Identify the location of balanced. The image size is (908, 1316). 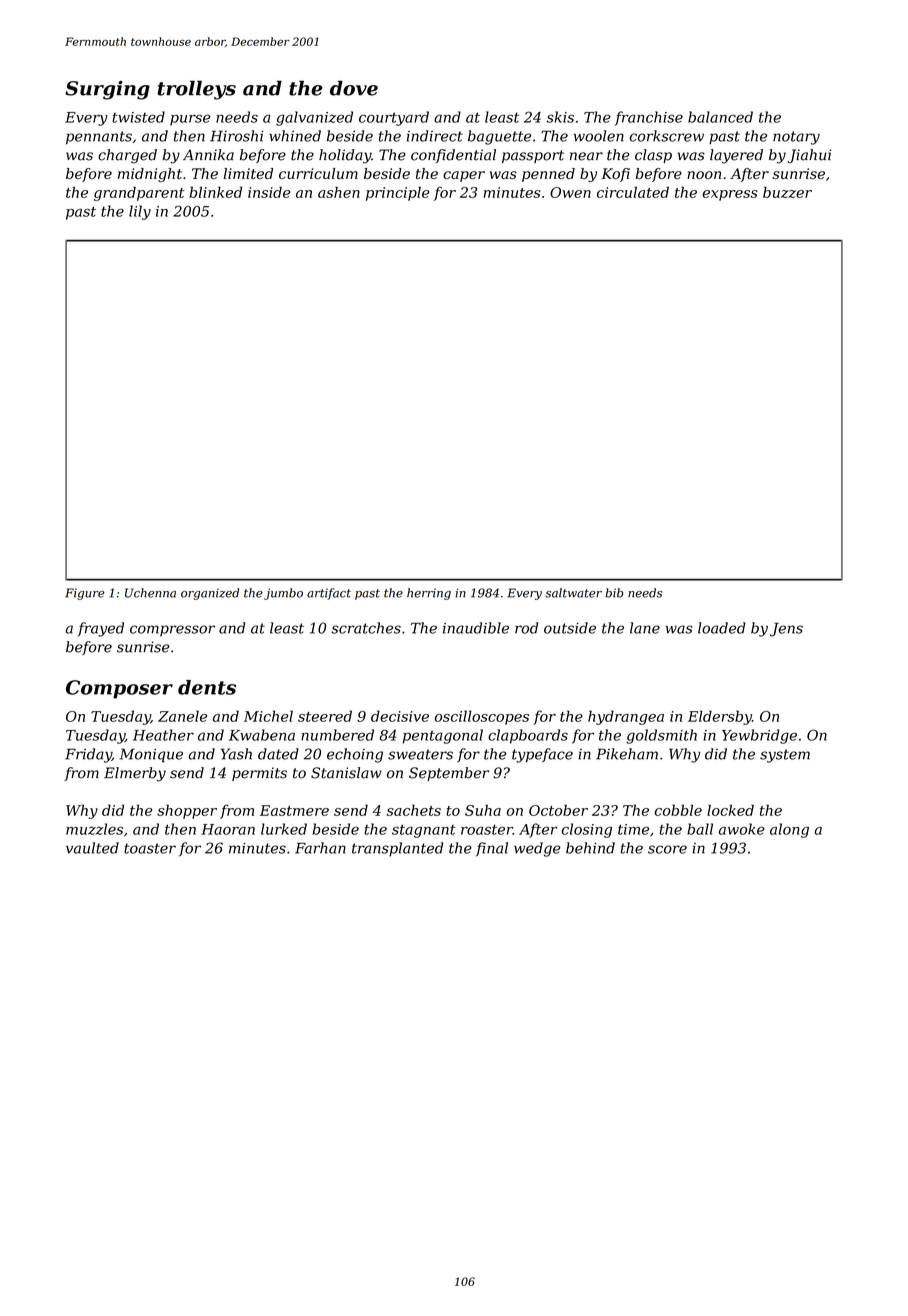
(720, 117).
